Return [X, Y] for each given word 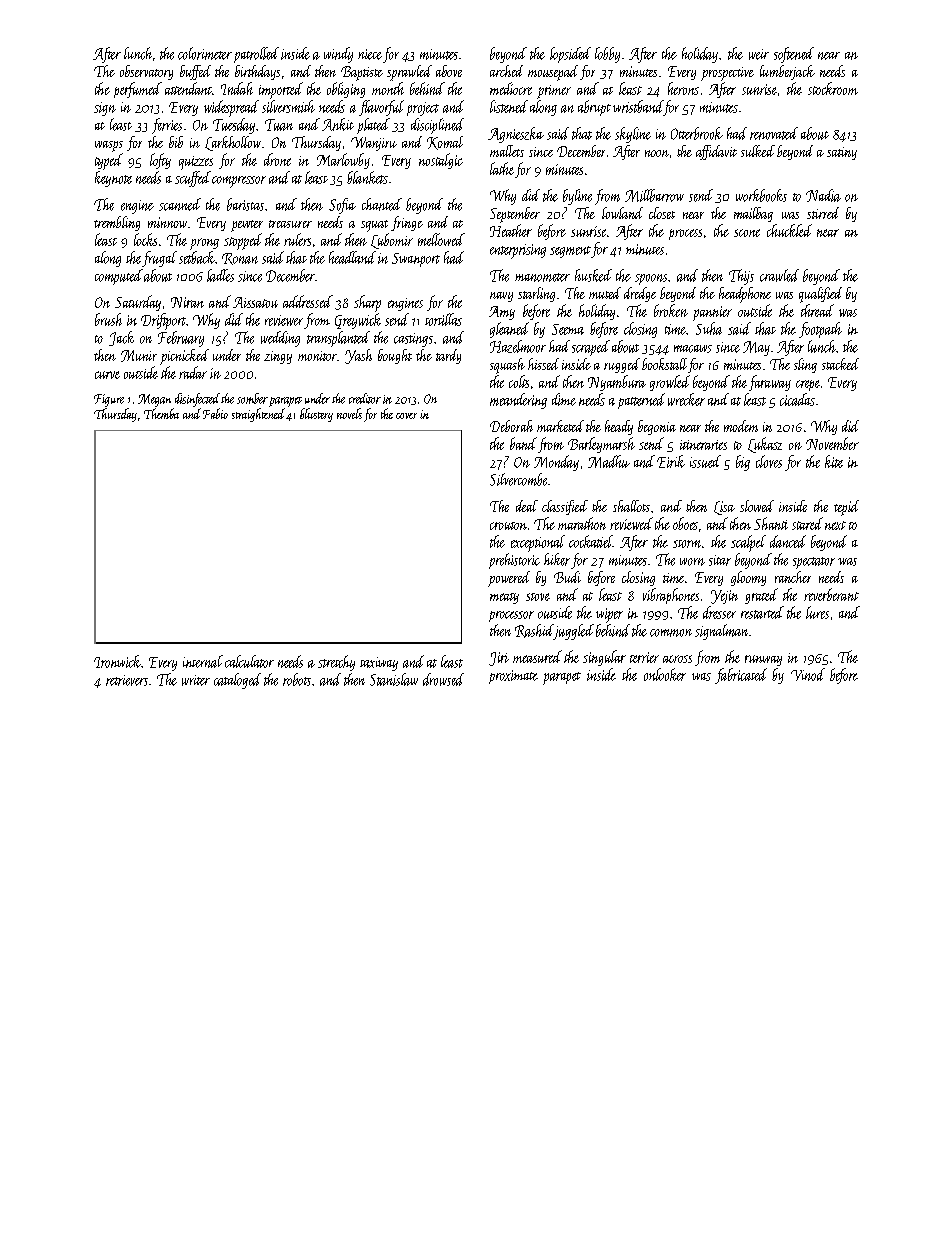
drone [277, 159]
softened [794, 55]
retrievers [127, 680]
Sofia [342, 206]
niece [370, 54]
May [756, 348]
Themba [161, 413]
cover [406, 416]
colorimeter [205, 53]
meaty [504, 598]
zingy [278, 357]
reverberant [831, 594]
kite [834, 461]
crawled [779, 275]
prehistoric [514, 561]
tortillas [443, 319]
